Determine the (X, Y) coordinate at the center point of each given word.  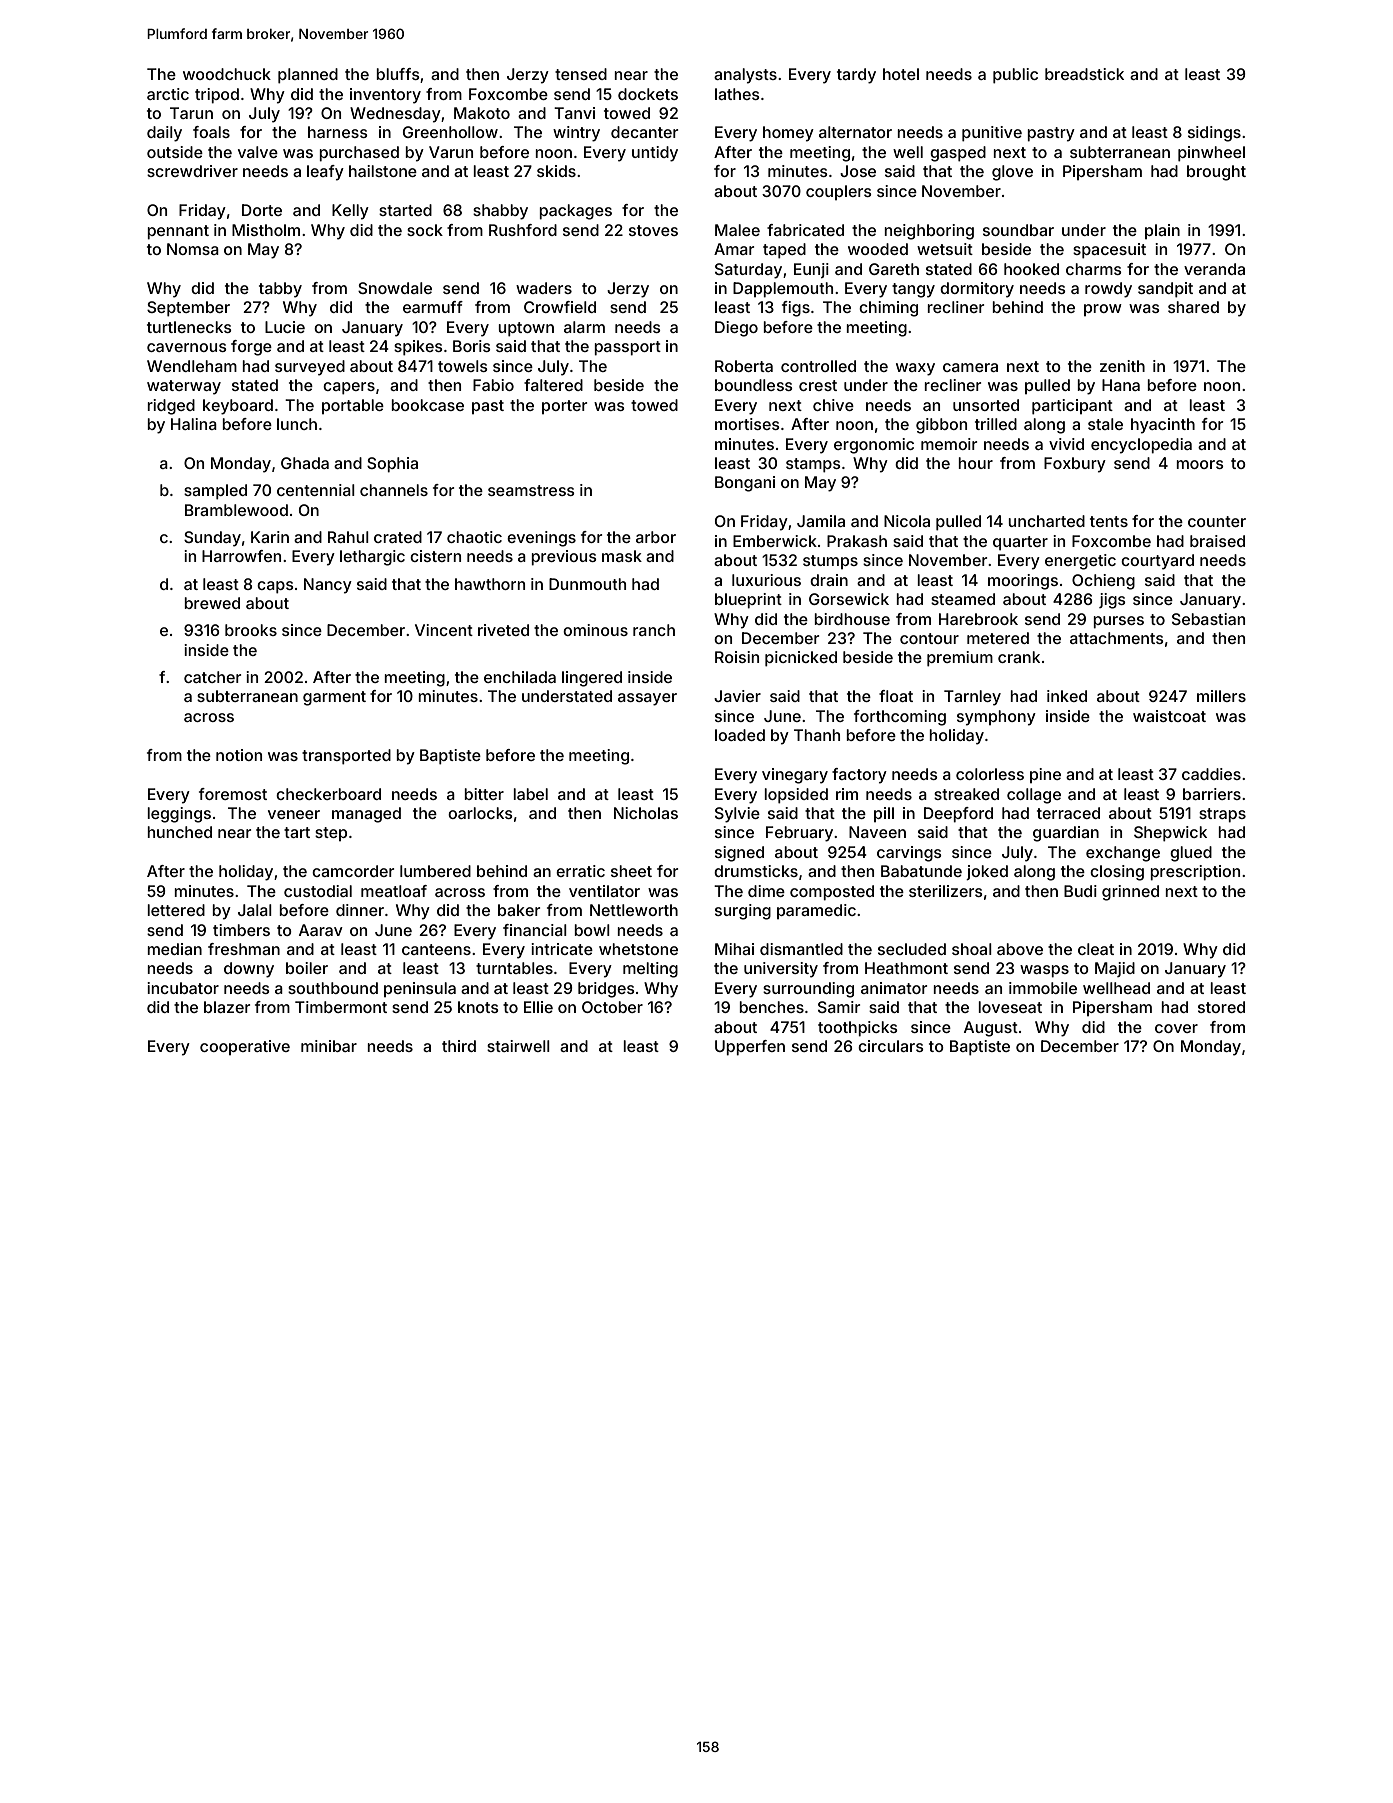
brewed (212, 603)
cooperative (245, 1047)
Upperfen (750, 1048)
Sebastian (1208, 619)
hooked (1031, 269)
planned (308, 76)
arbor (656, 537)
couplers (839, 192)
